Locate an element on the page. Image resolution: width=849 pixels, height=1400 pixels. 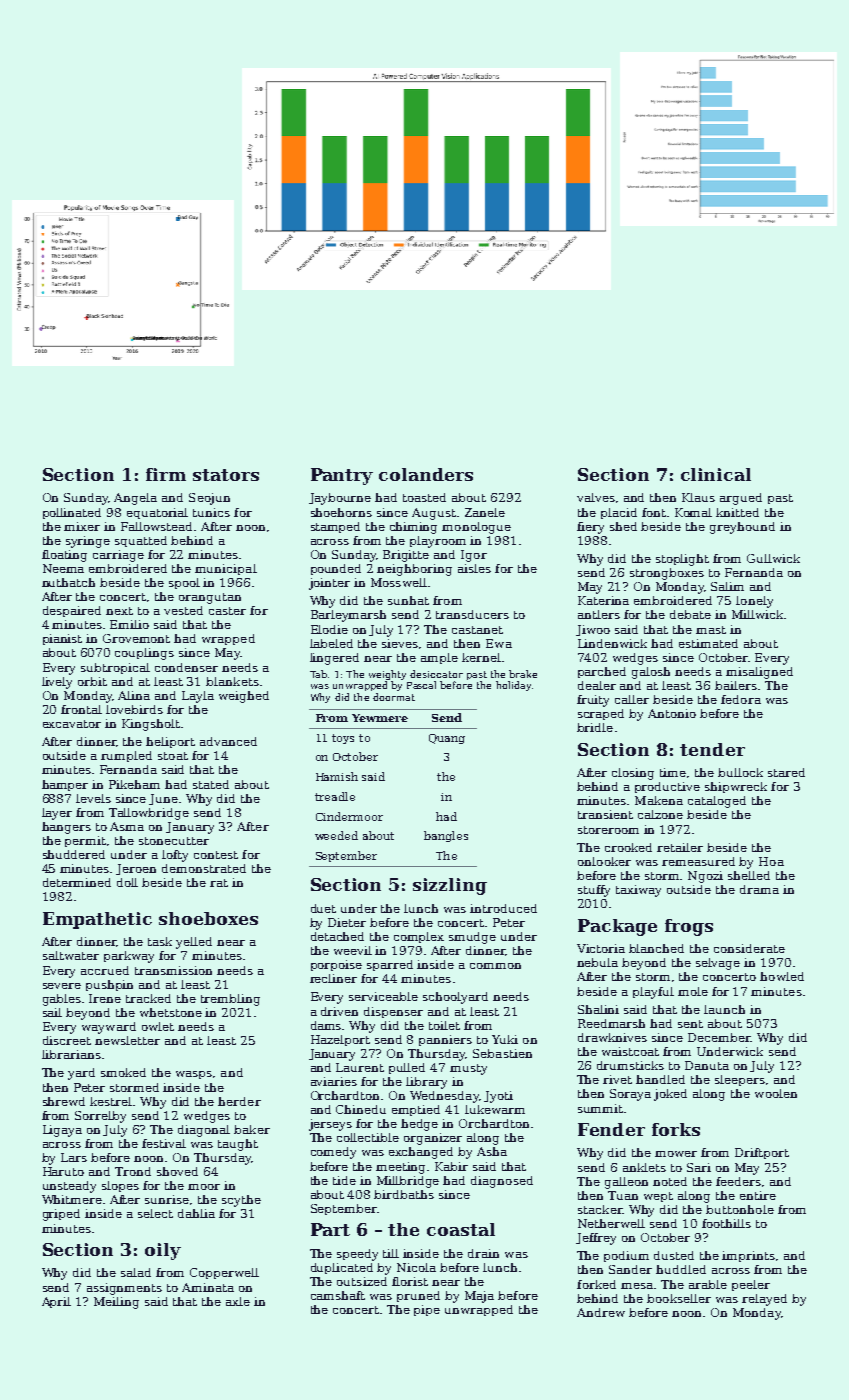
stared is located at coordinates (786, 772).
